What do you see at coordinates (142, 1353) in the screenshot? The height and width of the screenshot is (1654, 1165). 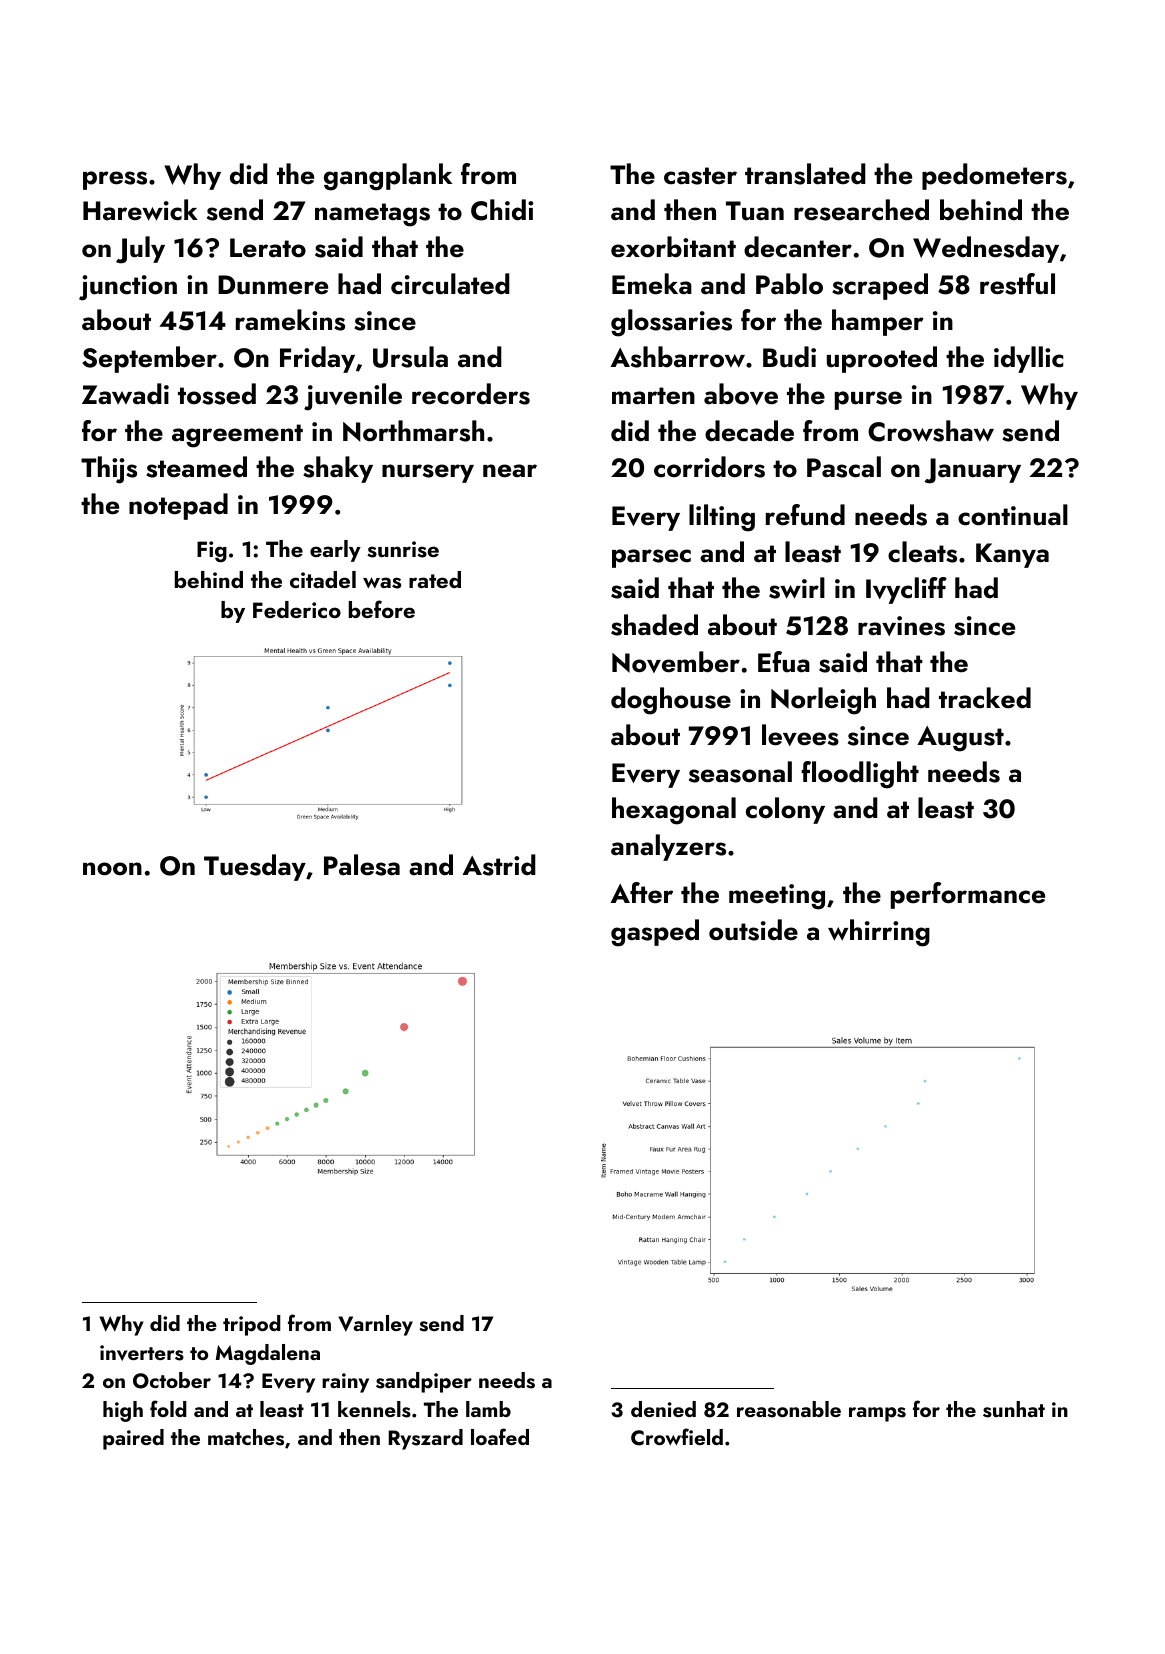 I see `inverters` at bounding box center [142, 1353].
